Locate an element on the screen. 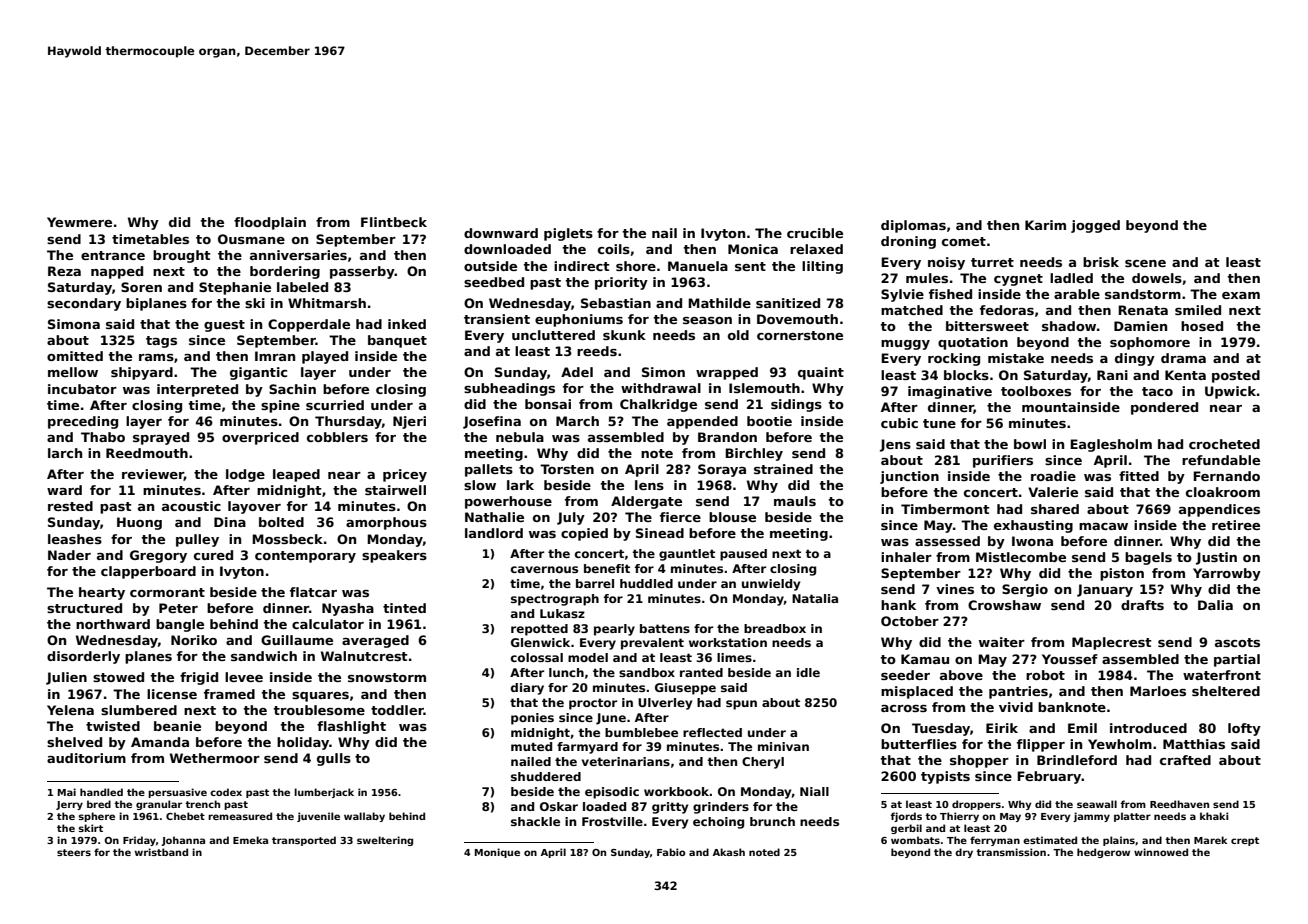  secondary is located at coordinates (84, 304).
